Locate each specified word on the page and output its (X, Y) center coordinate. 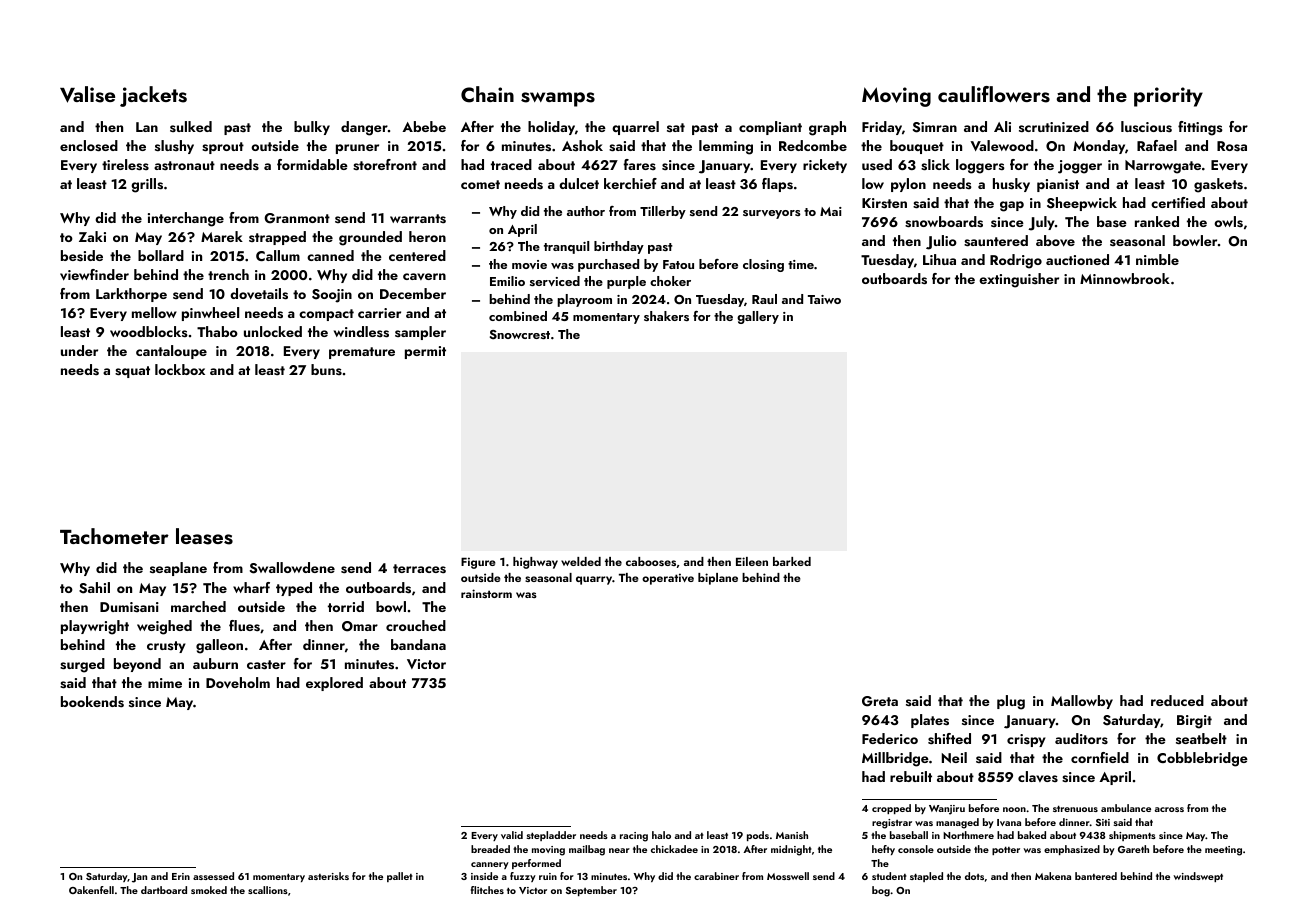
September (591, 891)
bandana (418, 644)
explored (334, 684)
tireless (125, 165)
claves (1038, 776)
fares (639, 164)
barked (792, 561)
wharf (251, 587)
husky (1011, 185)
